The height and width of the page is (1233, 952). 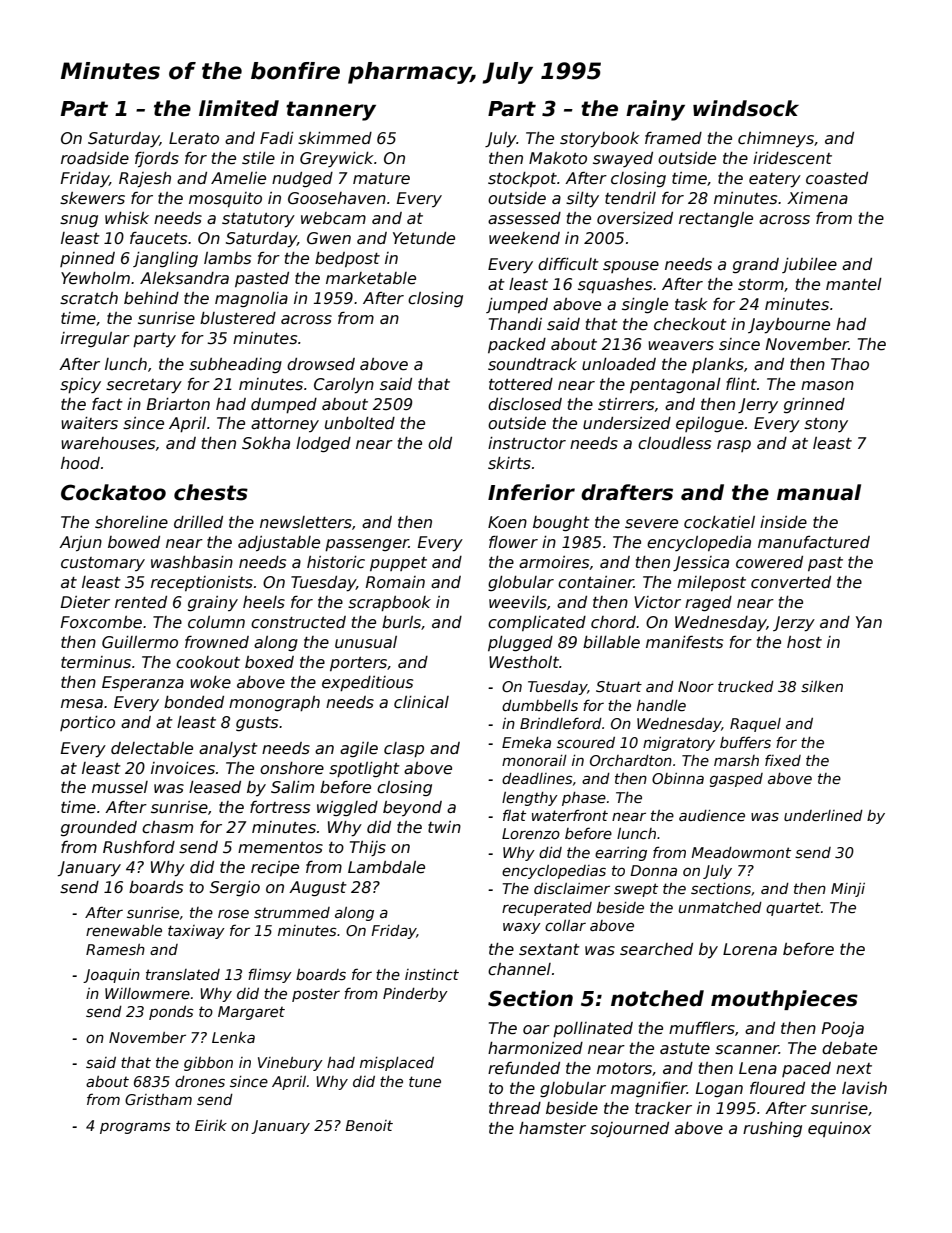 What do you see at coordinates (783, 522) in the page?
I see `inside` at bounding box center [783, 522].
